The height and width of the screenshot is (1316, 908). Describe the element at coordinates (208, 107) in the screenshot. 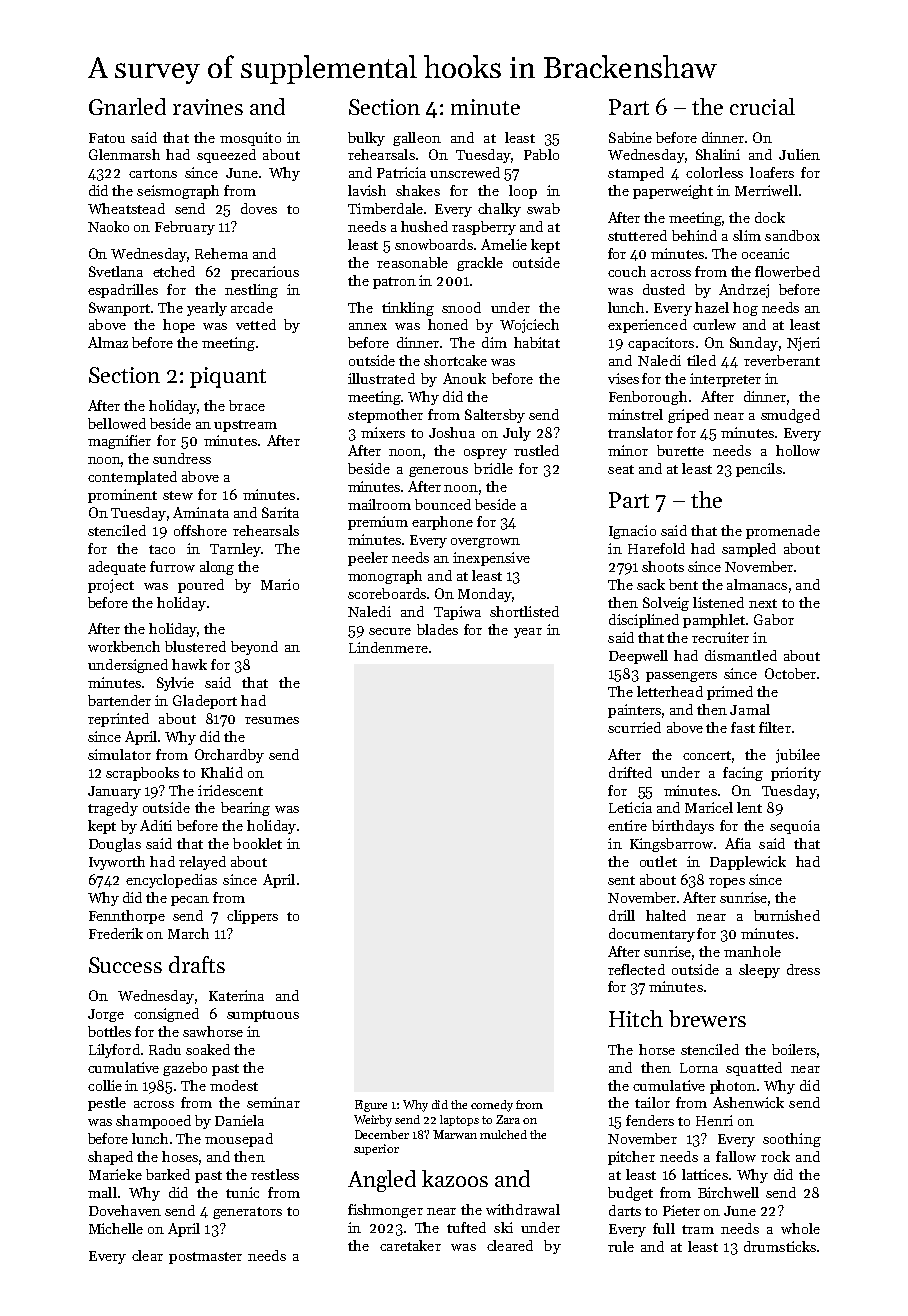

I see `ravines` at that location.
